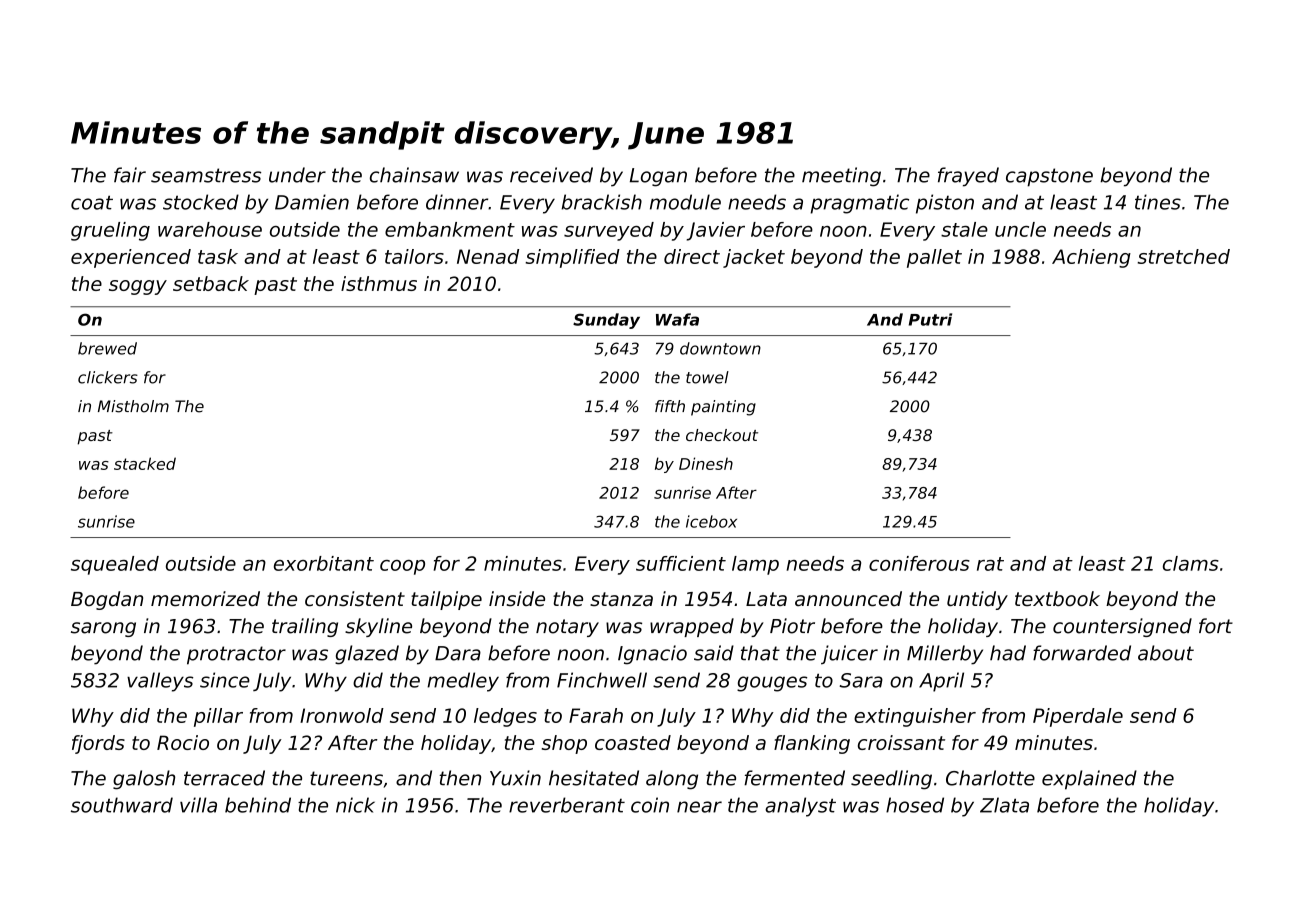 This image has width=1308, height=924. I want to click on meeting, so click(841, 177).
